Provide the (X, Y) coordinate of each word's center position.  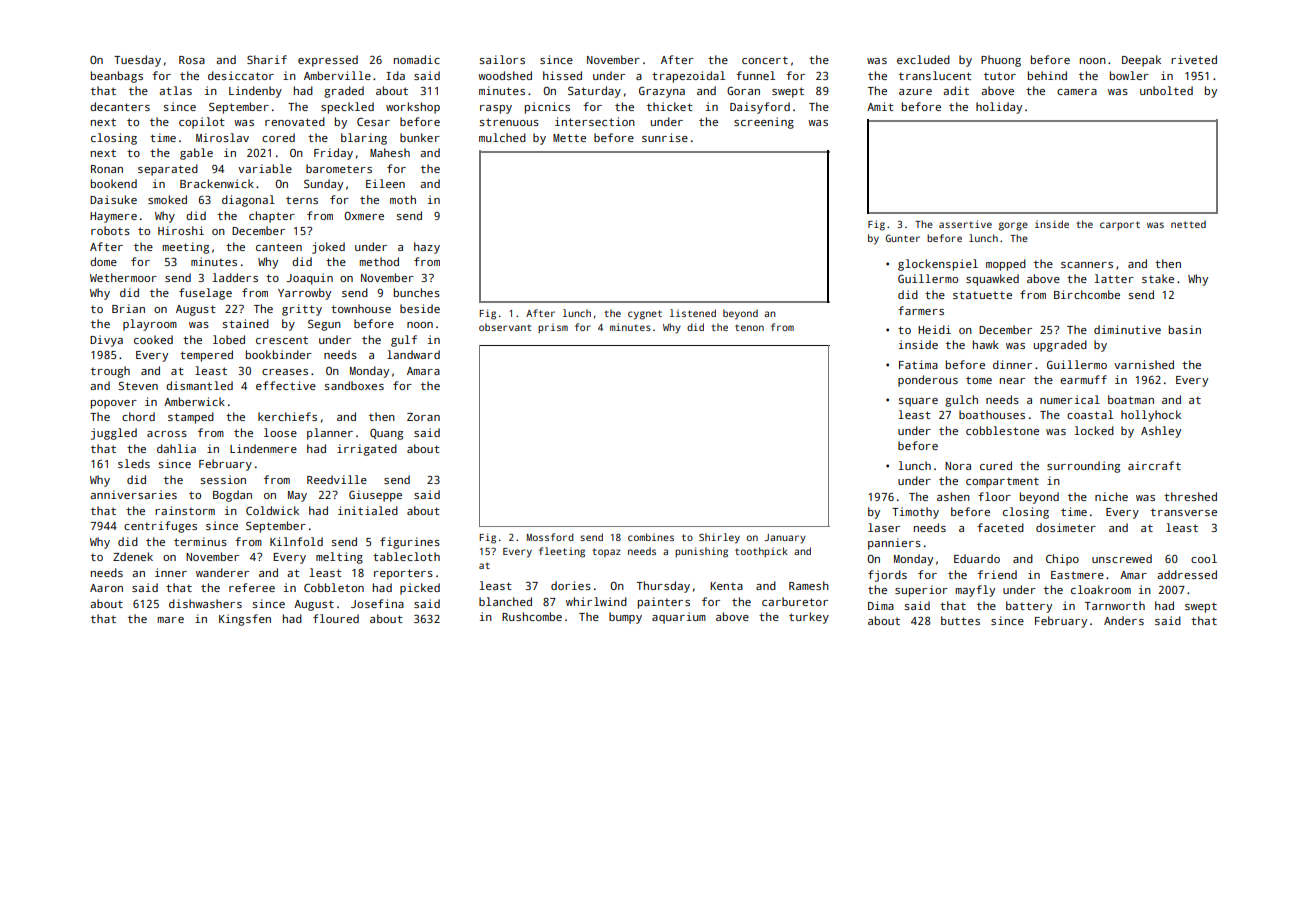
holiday (999, 108)
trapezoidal (688, 77)
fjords (887, 576)
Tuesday (137, 61)
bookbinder (279, 354)
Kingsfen (245, 620)
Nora (958, 466)
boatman (1131, 399)
